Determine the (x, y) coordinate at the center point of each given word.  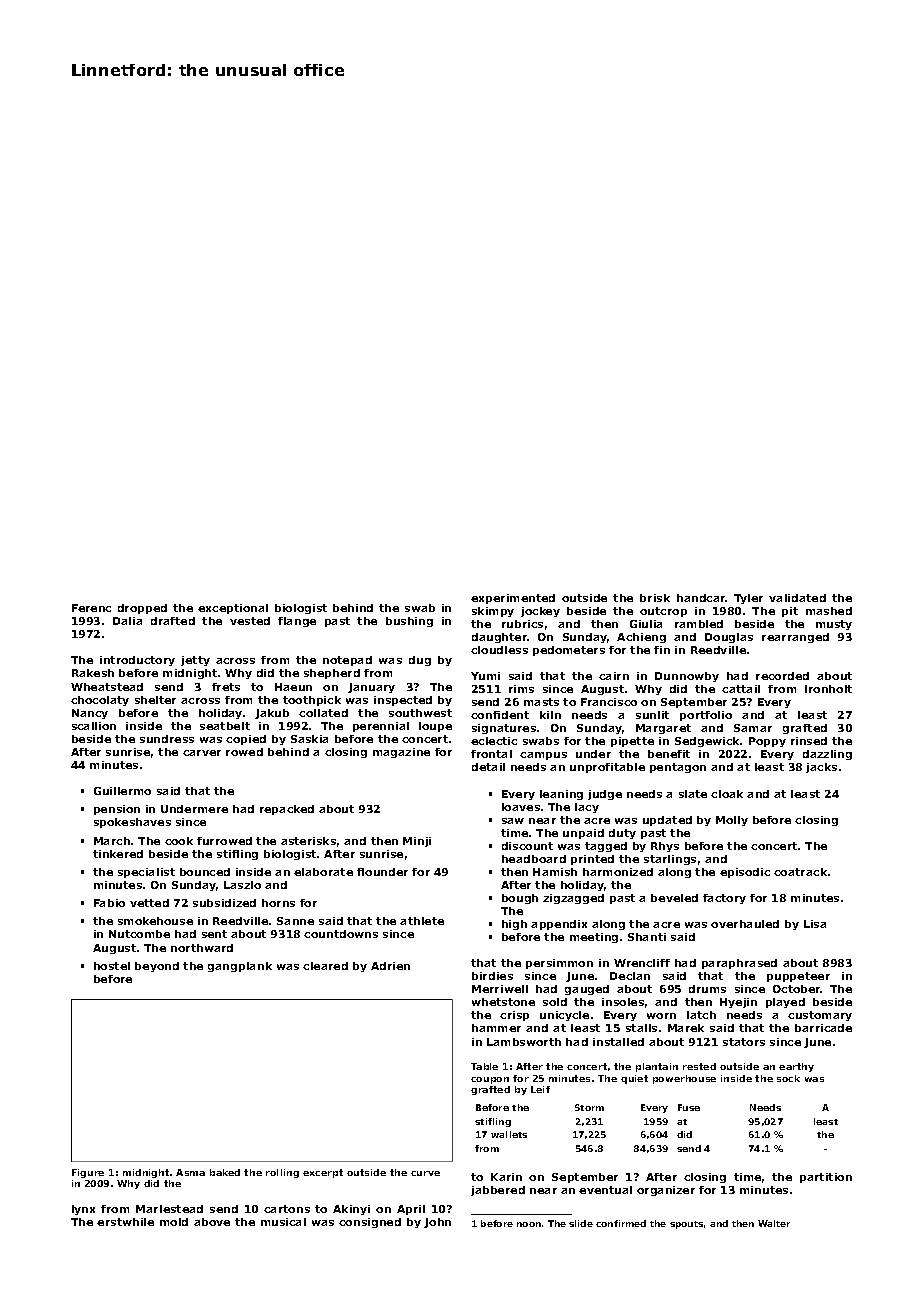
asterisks (308, 841)
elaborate (323, 872)
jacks (821, 768)
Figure (88, 1173)
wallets (509, 1134)
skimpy (493, 612)
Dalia (127, 621)
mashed (829, 611)
